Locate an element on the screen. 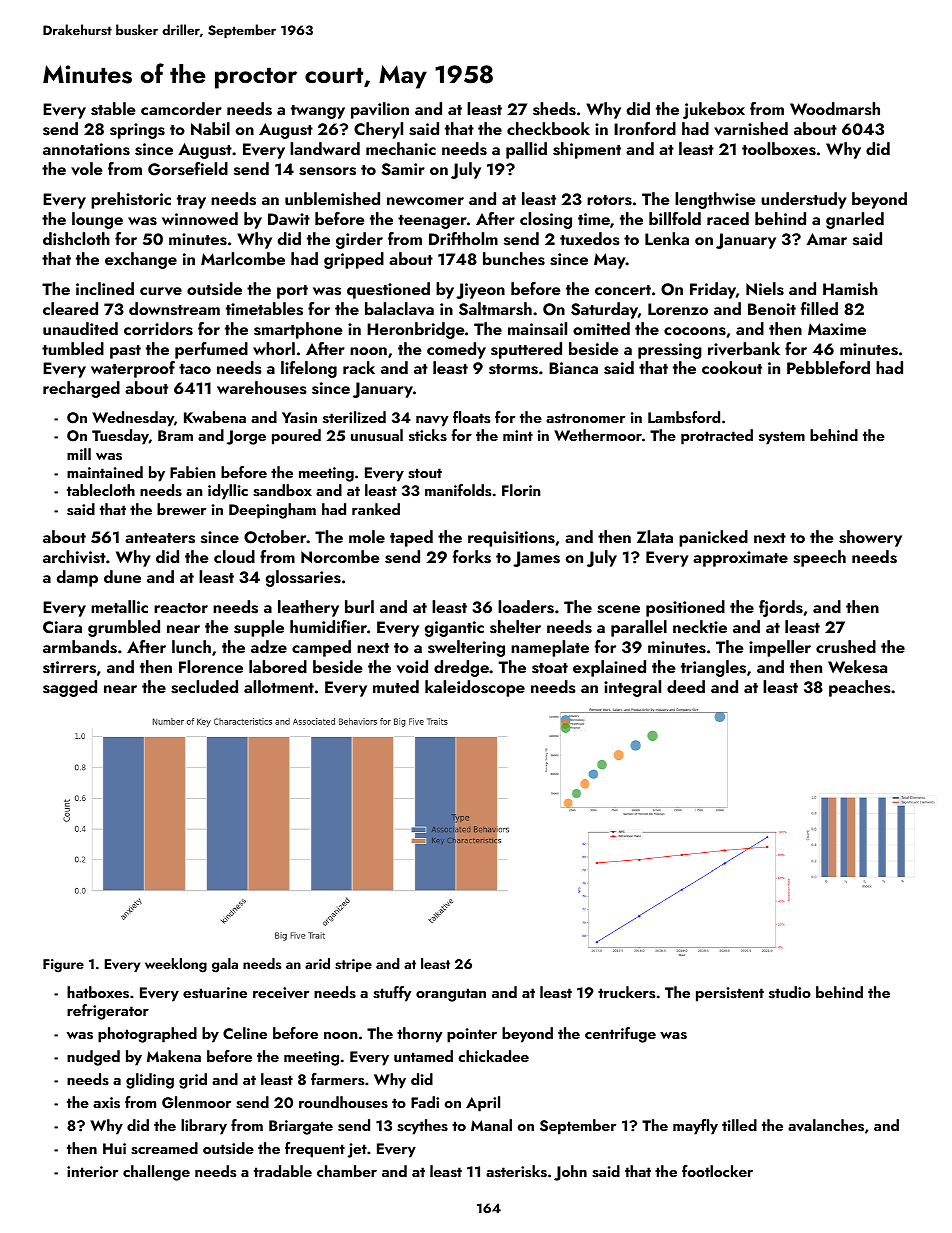  camcorder is located at coordinates (181, 108).
